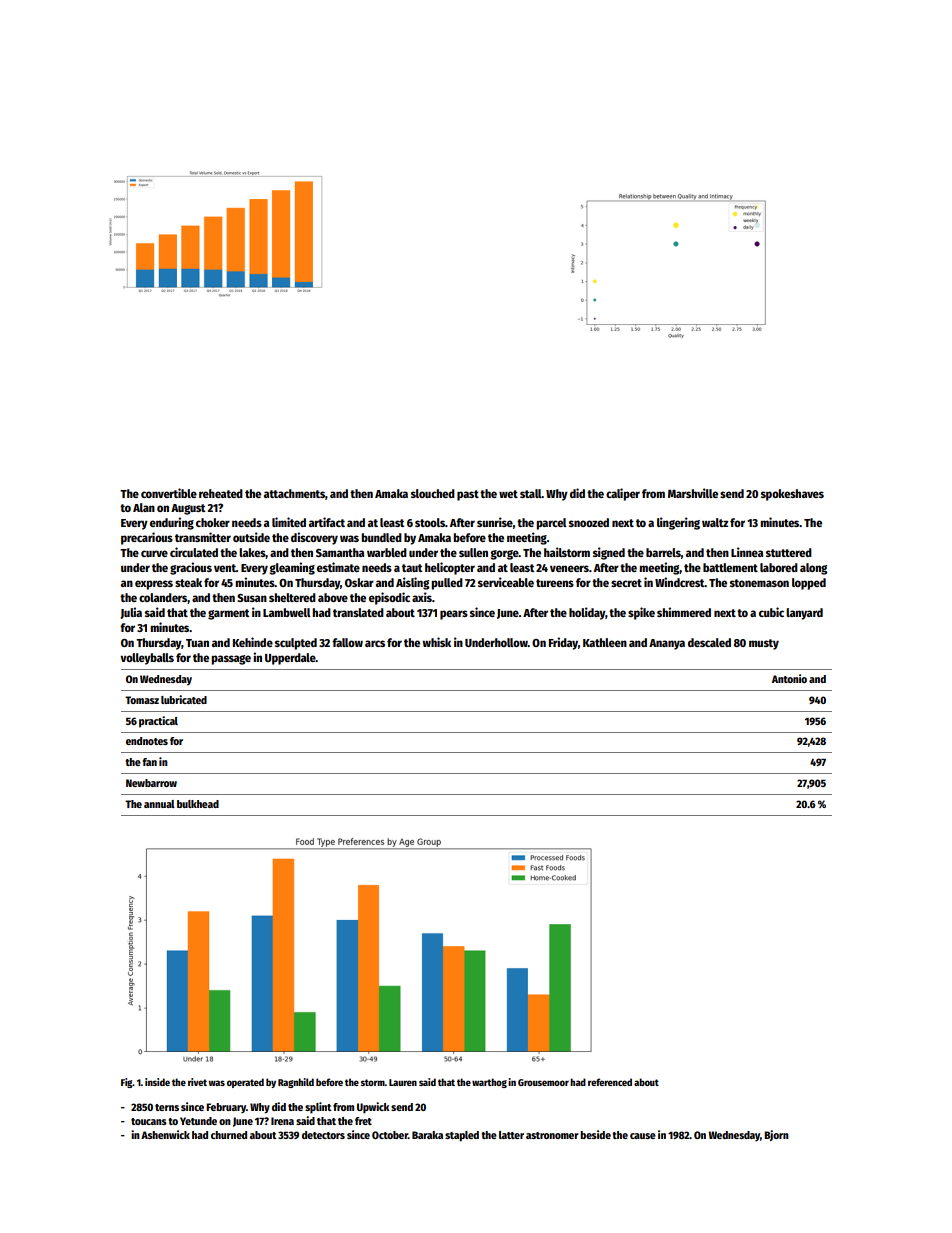 The height and width of the screenshot is (1233, 952). I want to click on Kathleen, so click(605, 642).
